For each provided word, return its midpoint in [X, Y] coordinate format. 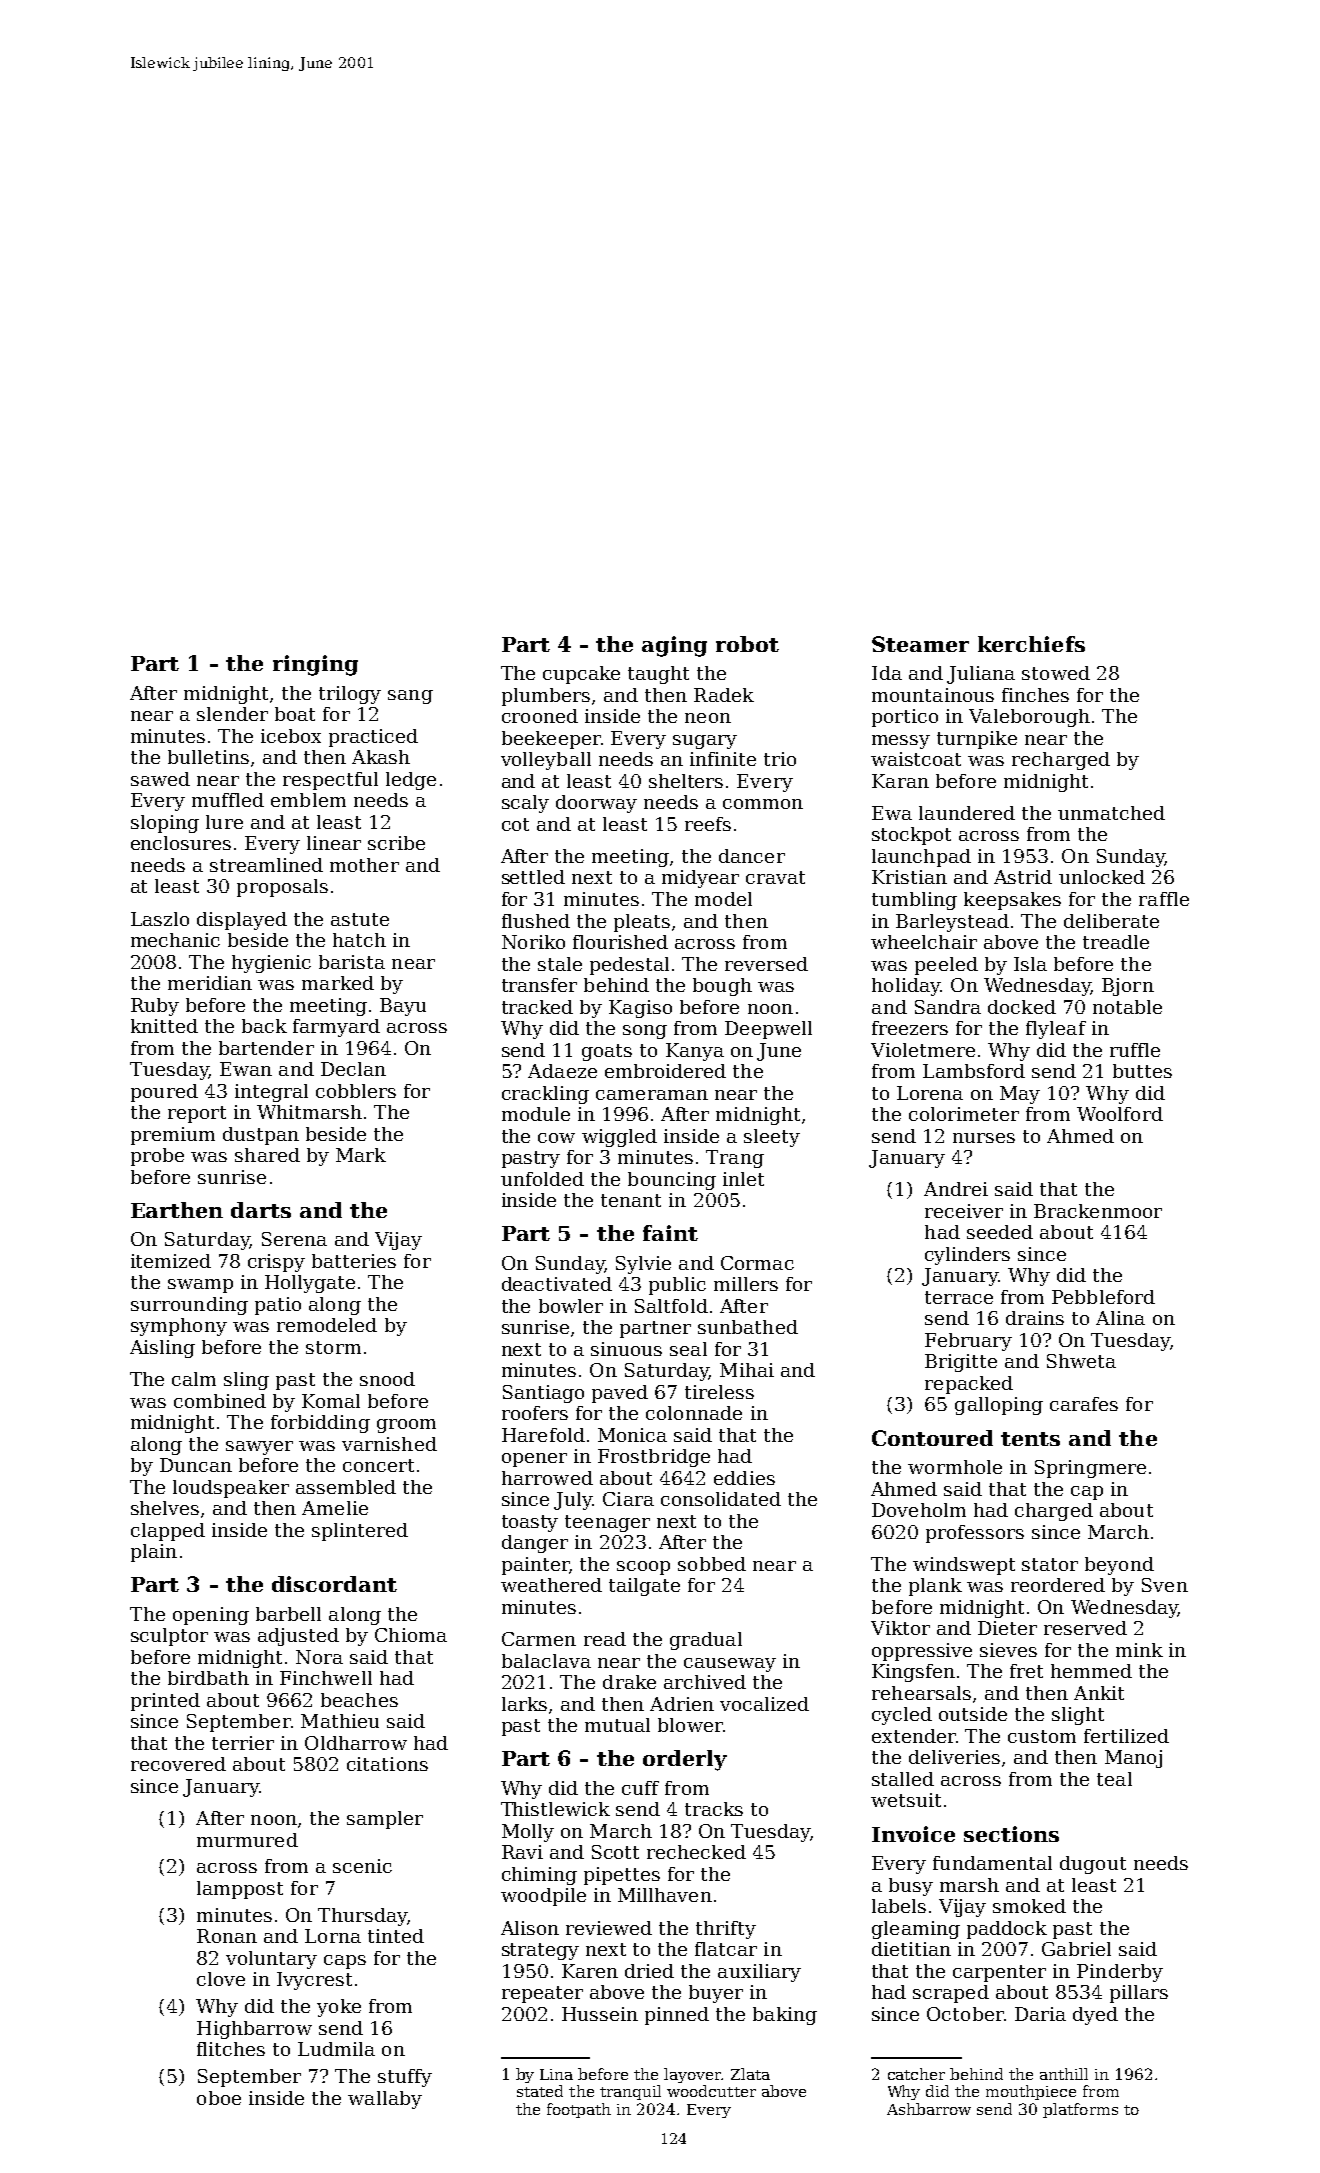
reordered [1058, 1585]
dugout [1093, 1865]
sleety [772, 1138]
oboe [219, 2098]
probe [157, 1157]
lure [224, 822]
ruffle [1135, 1050]
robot [747, 644]
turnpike [977, 740]
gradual [706, 1641]
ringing [315, 665]
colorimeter [964, 1114]
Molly [528, 1833]
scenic [362, 1866]
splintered [360, 1532]
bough [722, 987]
